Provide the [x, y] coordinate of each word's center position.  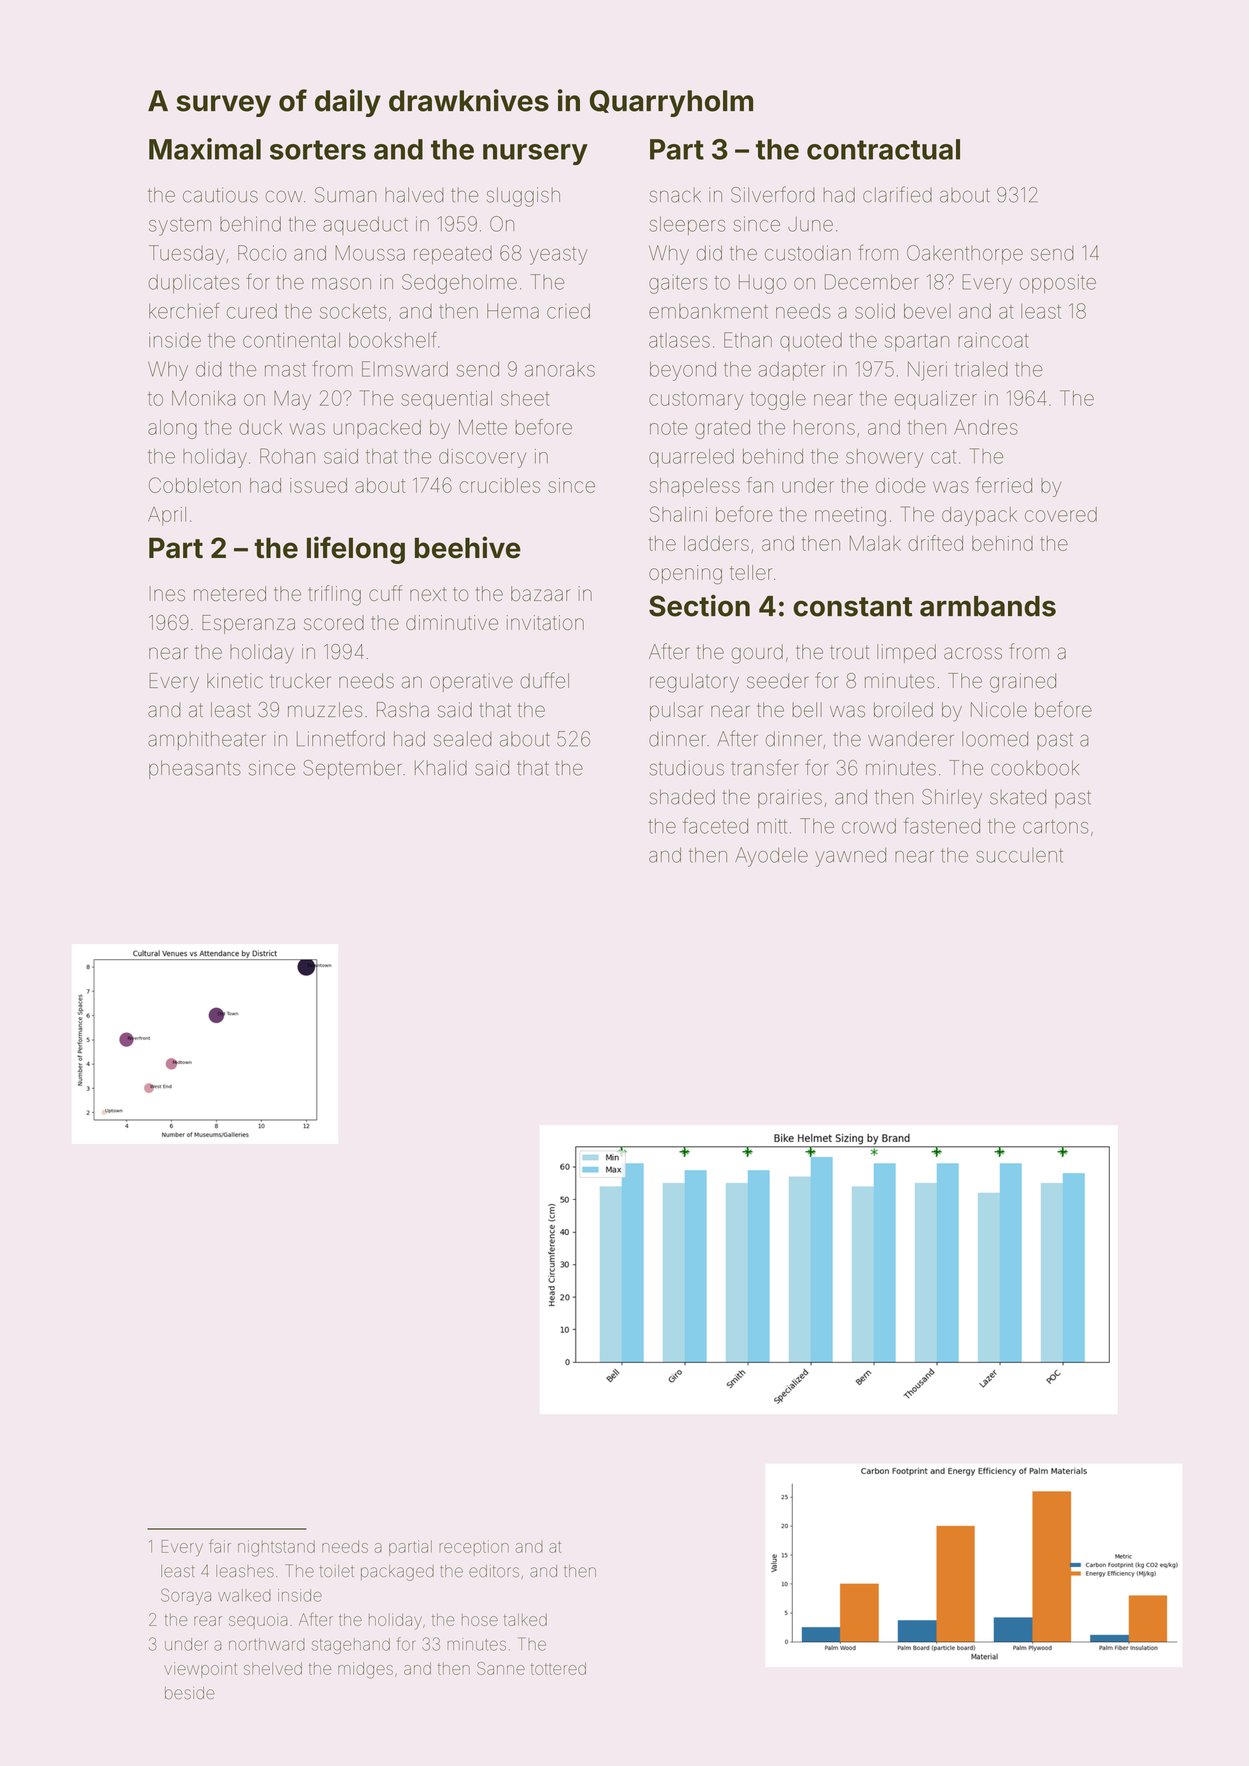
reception [474, 1548]
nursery [535, 154]
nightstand [276, 1548]
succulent [1019, 855]
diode [901, 485]
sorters [318, 150]
